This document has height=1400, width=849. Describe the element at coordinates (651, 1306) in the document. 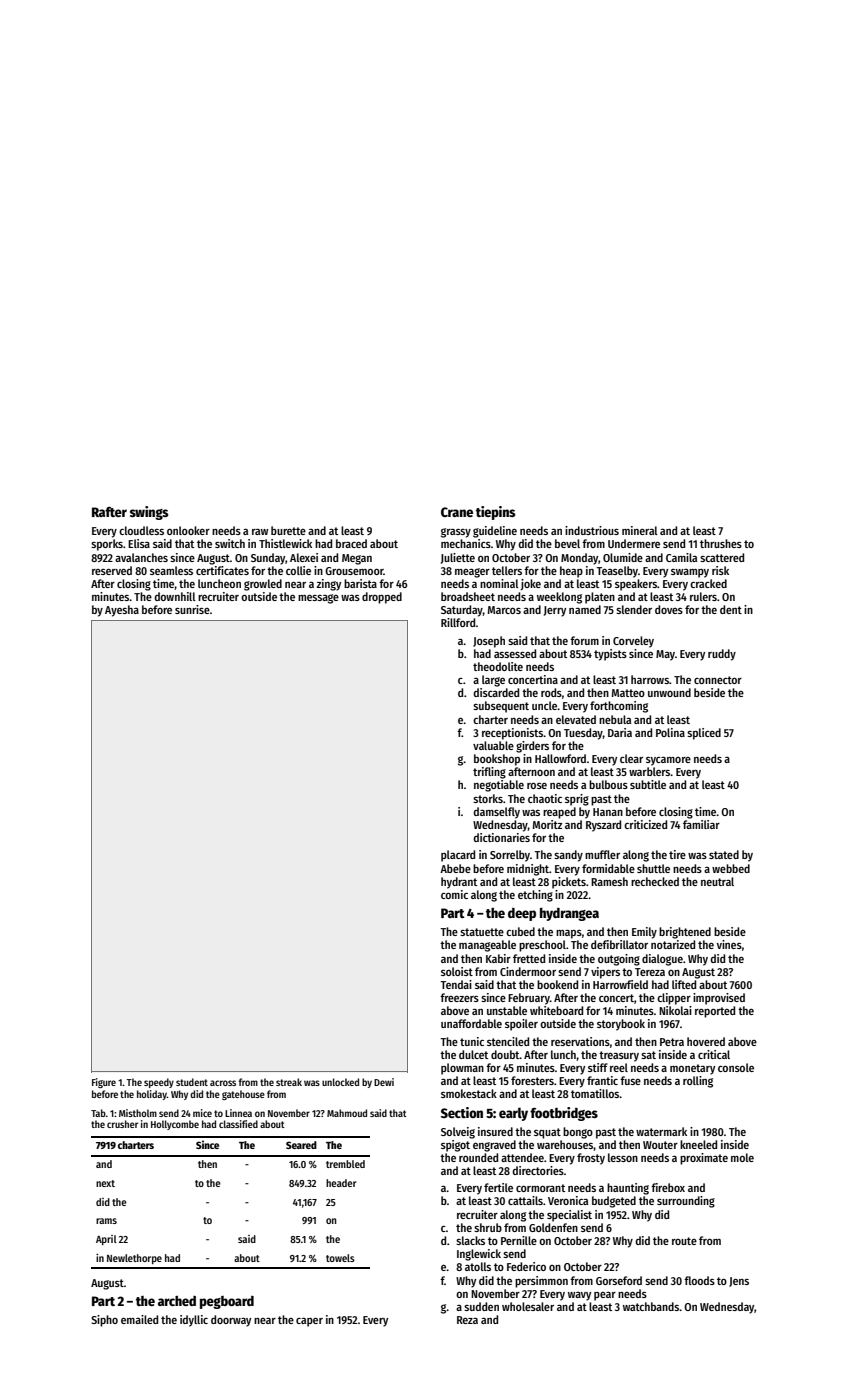

I see `watchbands` at that location.
